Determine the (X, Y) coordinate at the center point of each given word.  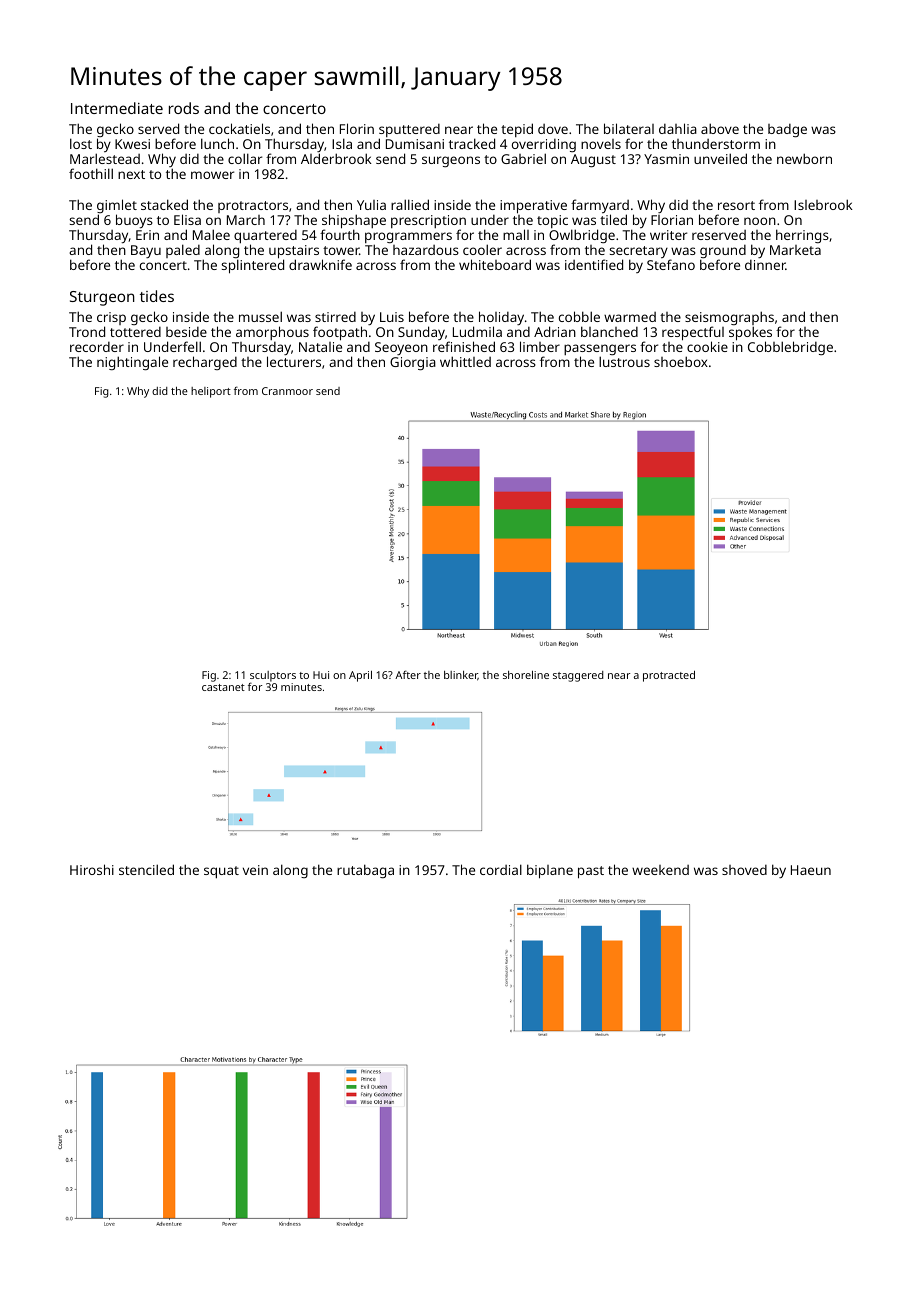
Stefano (671, 264)
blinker (461, 676)
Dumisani (415, 144)
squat (221, 872)
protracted (669, 676)
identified (594, 264)
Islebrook (823, 204)
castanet (223, 687)
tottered (135, 332)
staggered (578, 676)
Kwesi (132, 144)
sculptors (273, 676)
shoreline (526, 675)
